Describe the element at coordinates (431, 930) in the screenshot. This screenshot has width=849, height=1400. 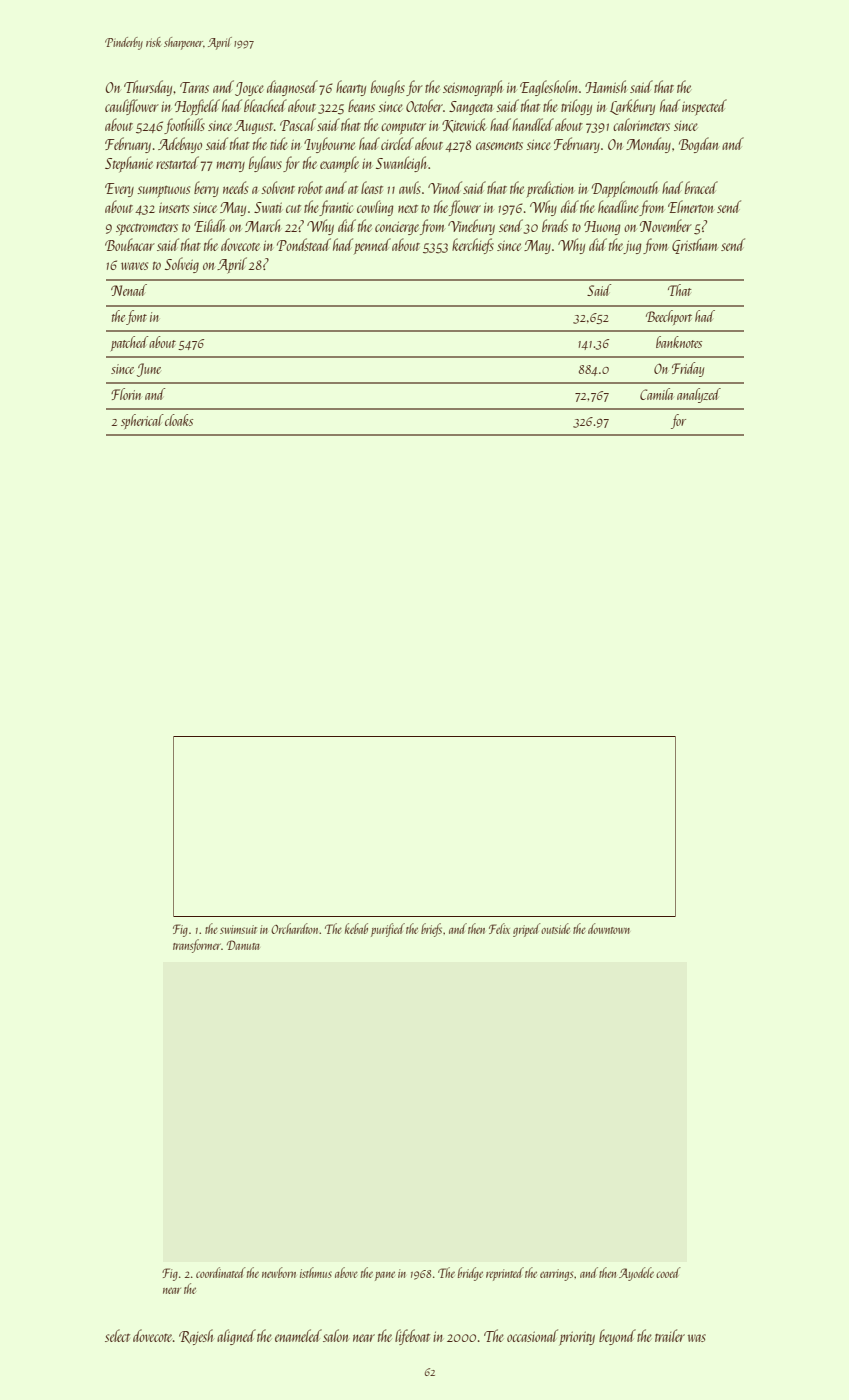
I see `briefs` at that location.
